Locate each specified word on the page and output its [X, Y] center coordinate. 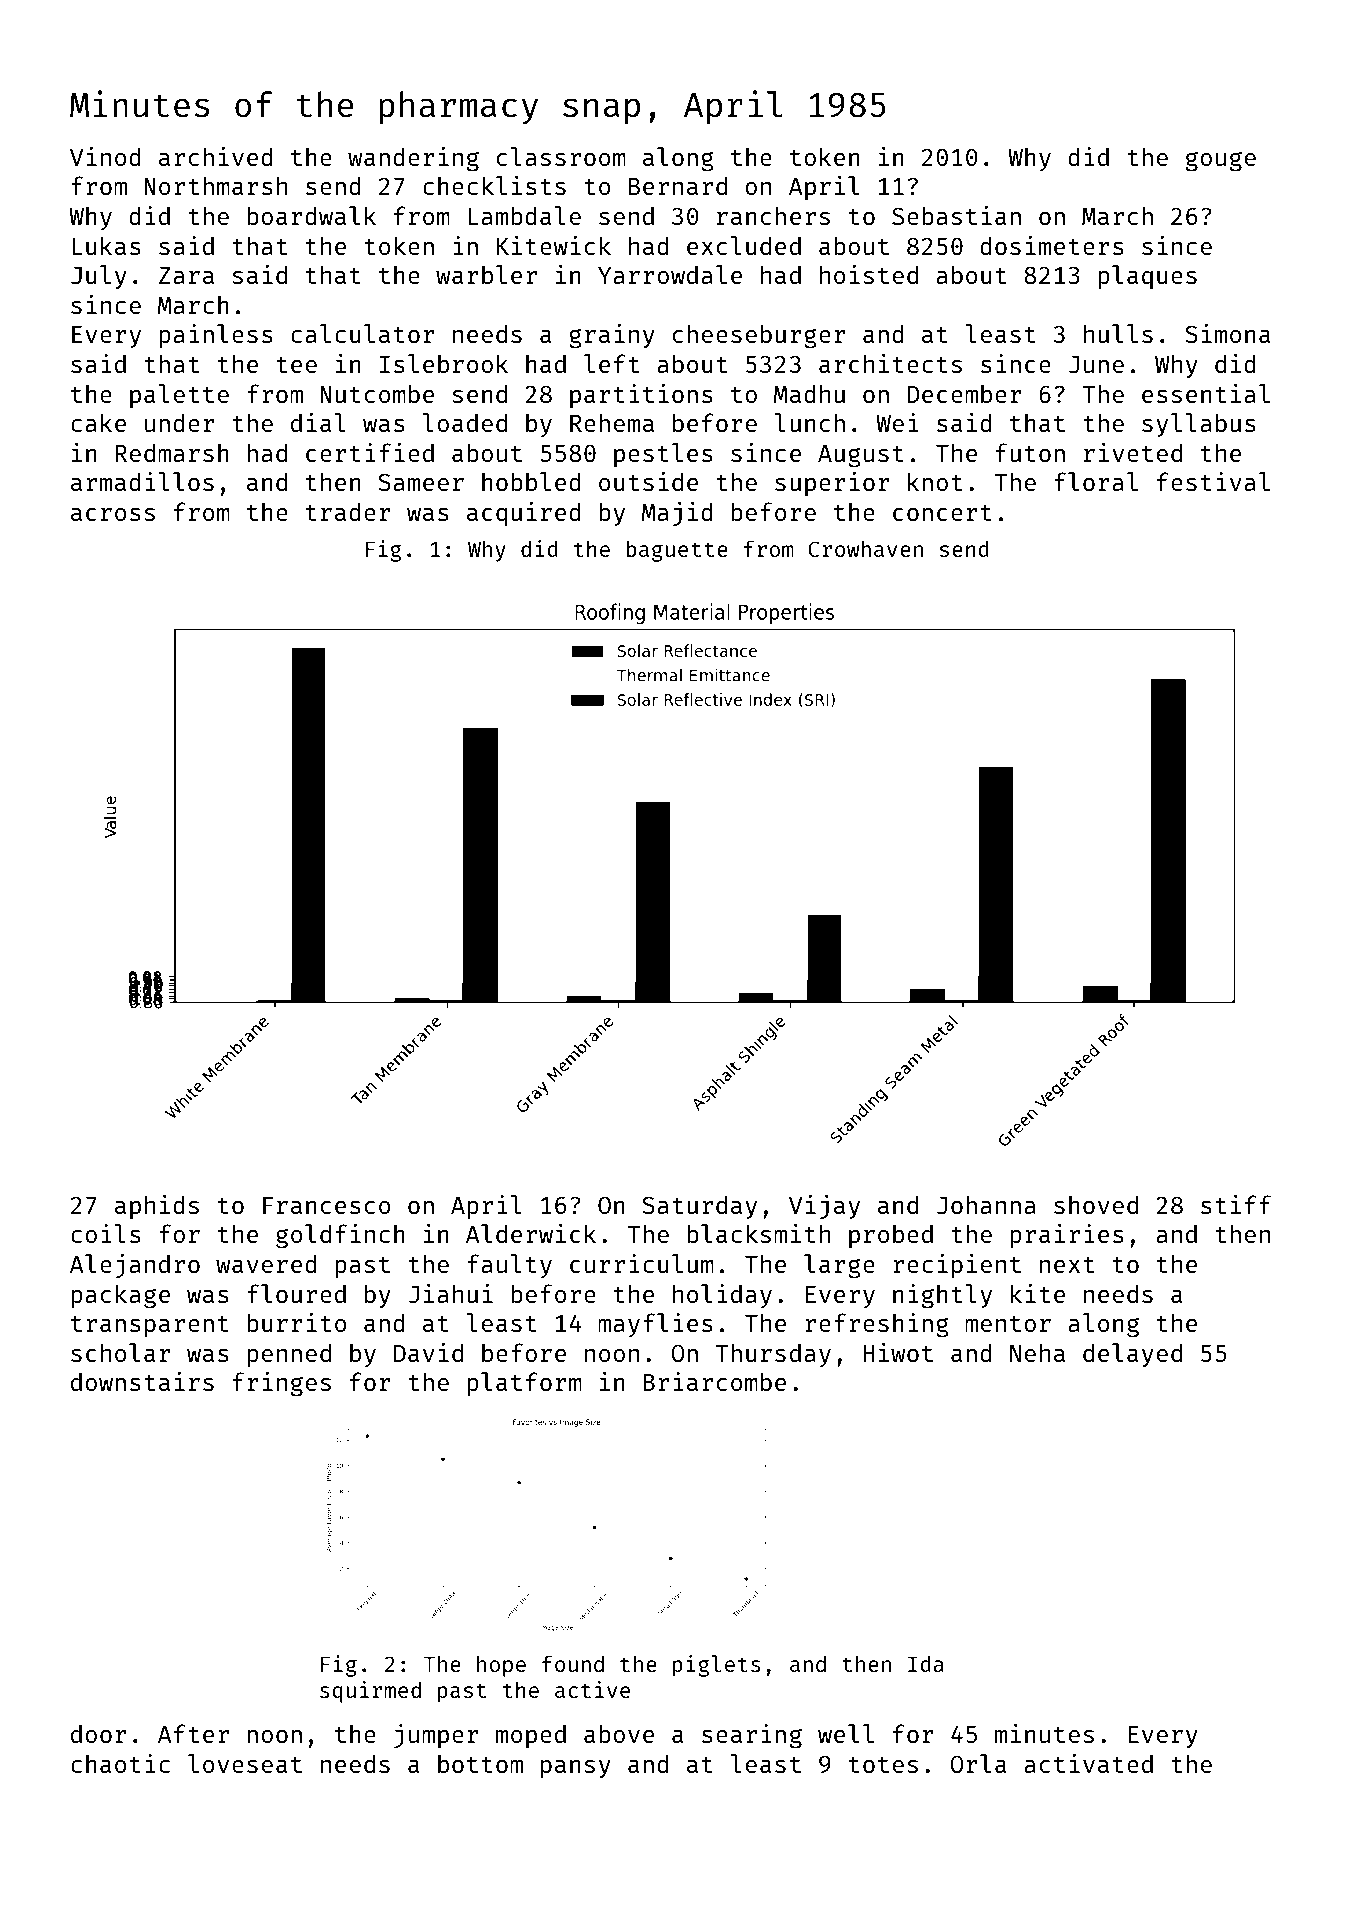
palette [179, 396]
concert [942, 513]
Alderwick [531, 1233]
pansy [576, 1769]
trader [348, 511]
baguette [677, 551]
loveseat [245, 1763]
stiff [1236, 1204]
